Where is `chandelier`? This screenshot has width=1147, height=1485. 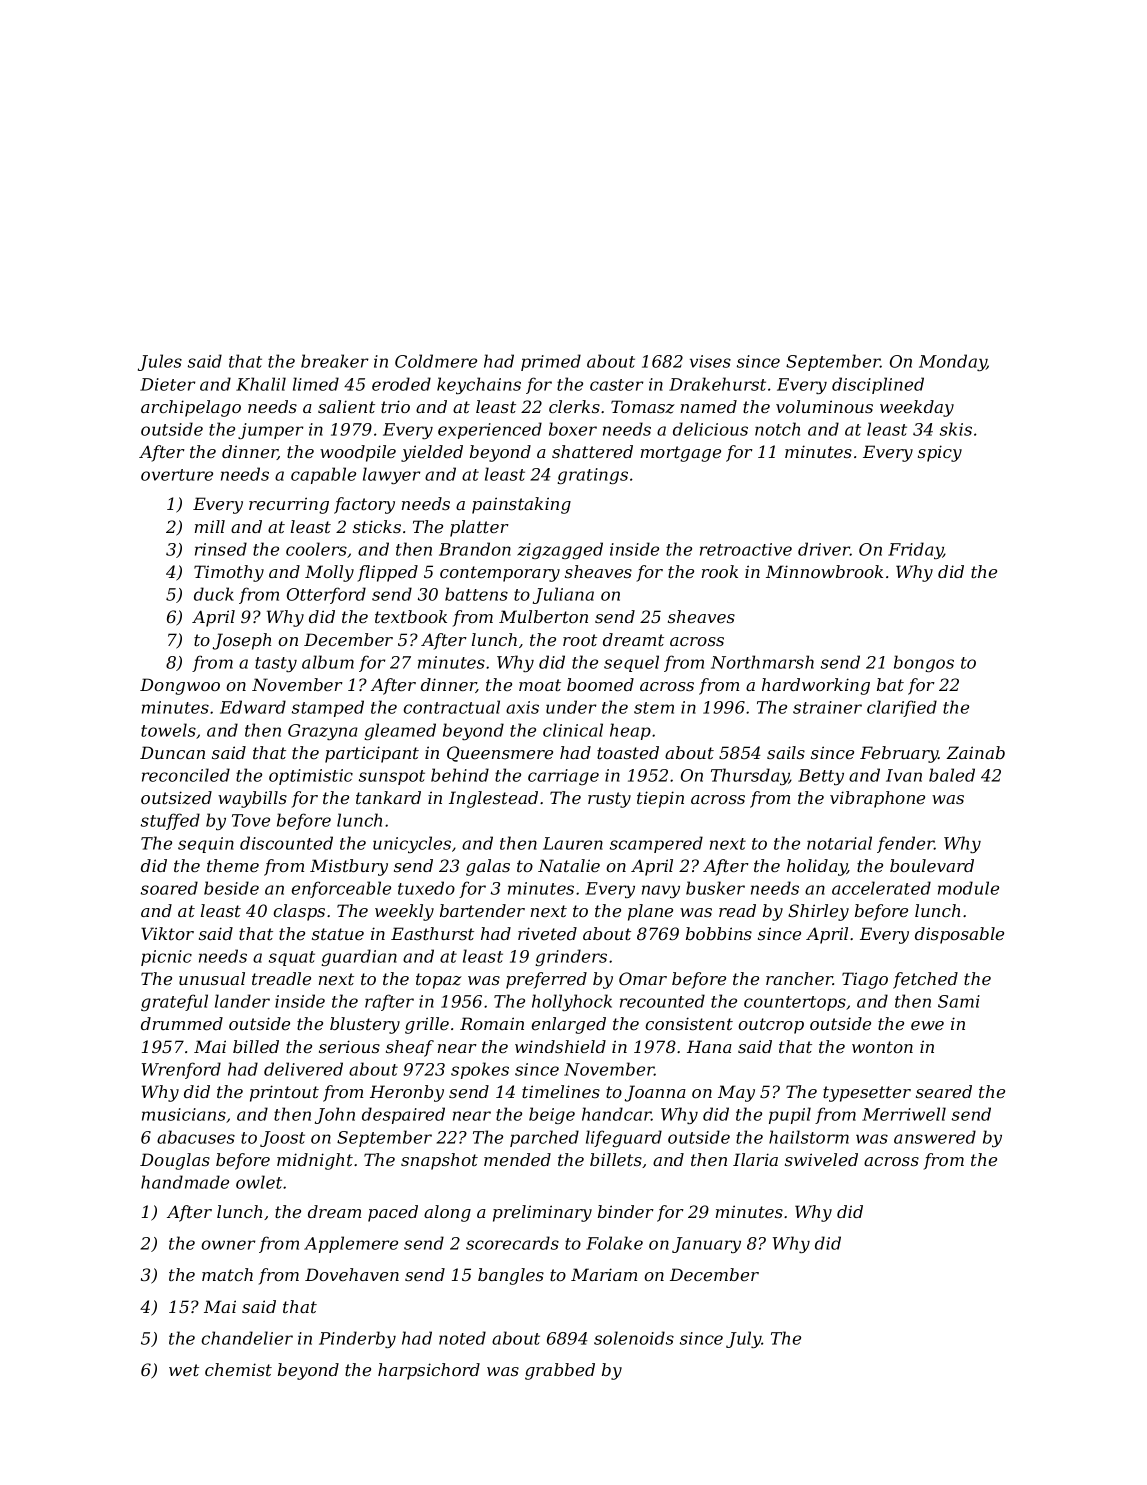 chandelier is located at coordinates (247, 1338).
